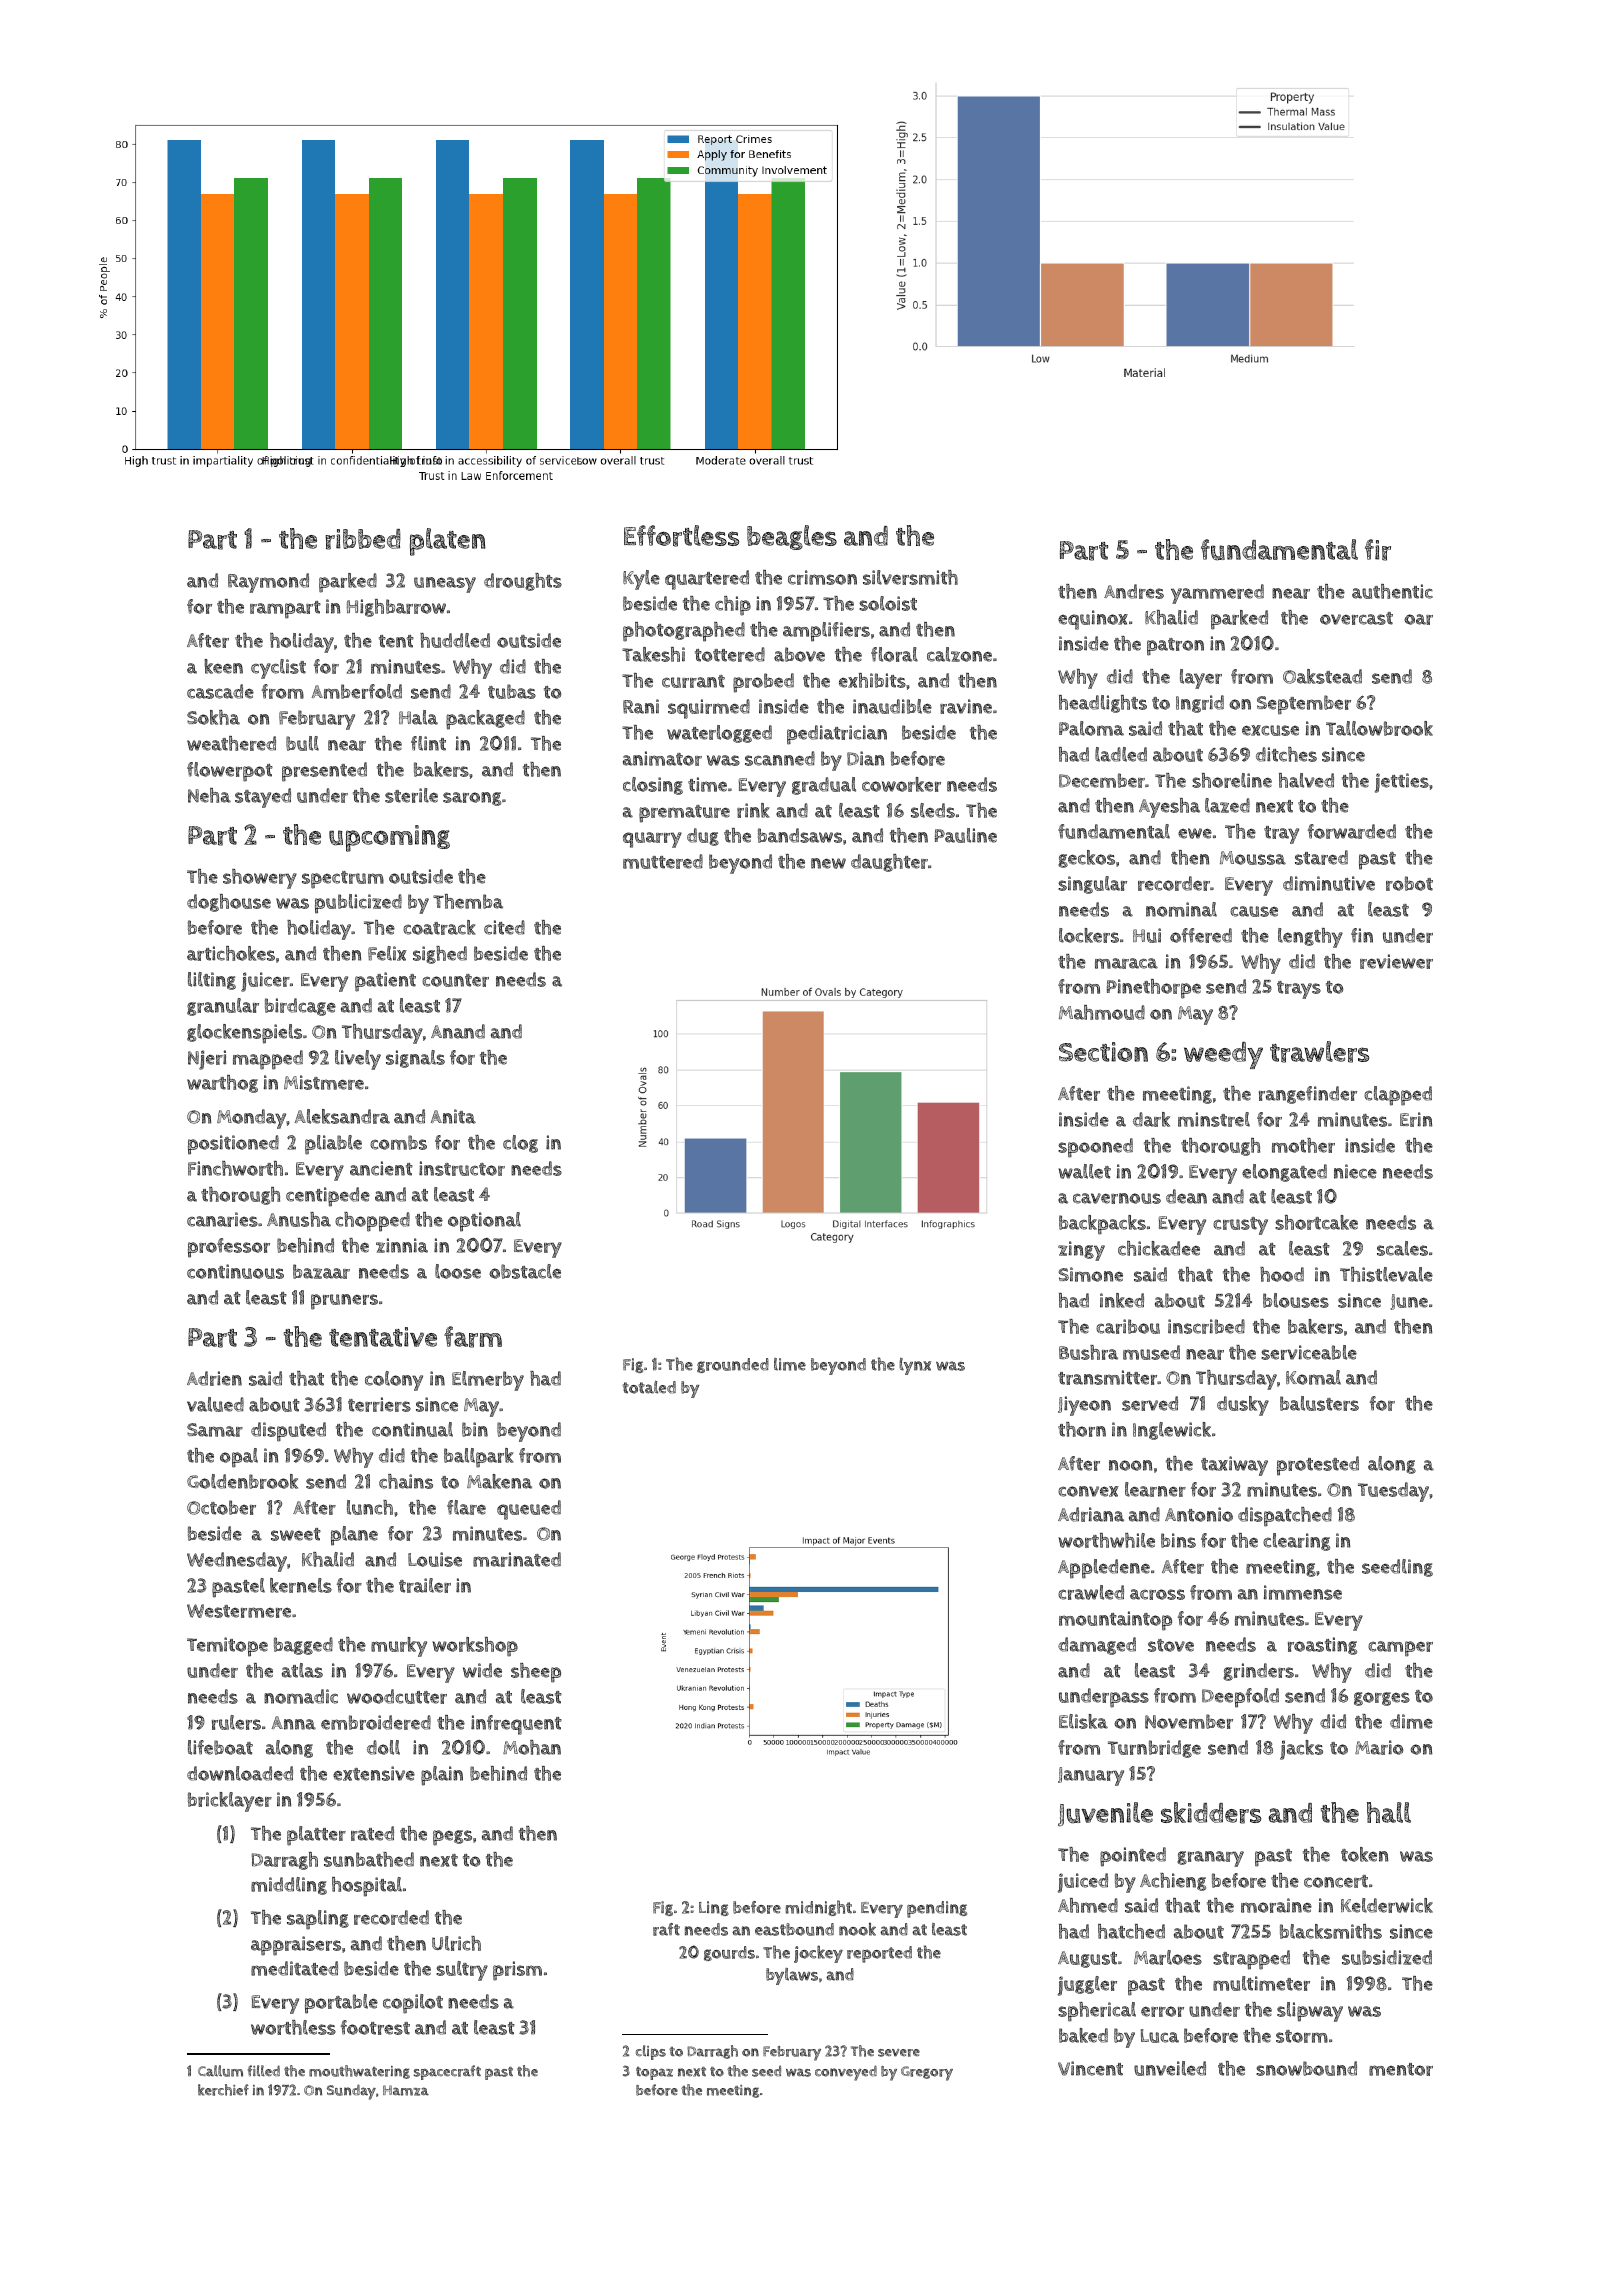  Describe the element at coordinates (532, 1747) in the document. I see `Mohan` at that location.
